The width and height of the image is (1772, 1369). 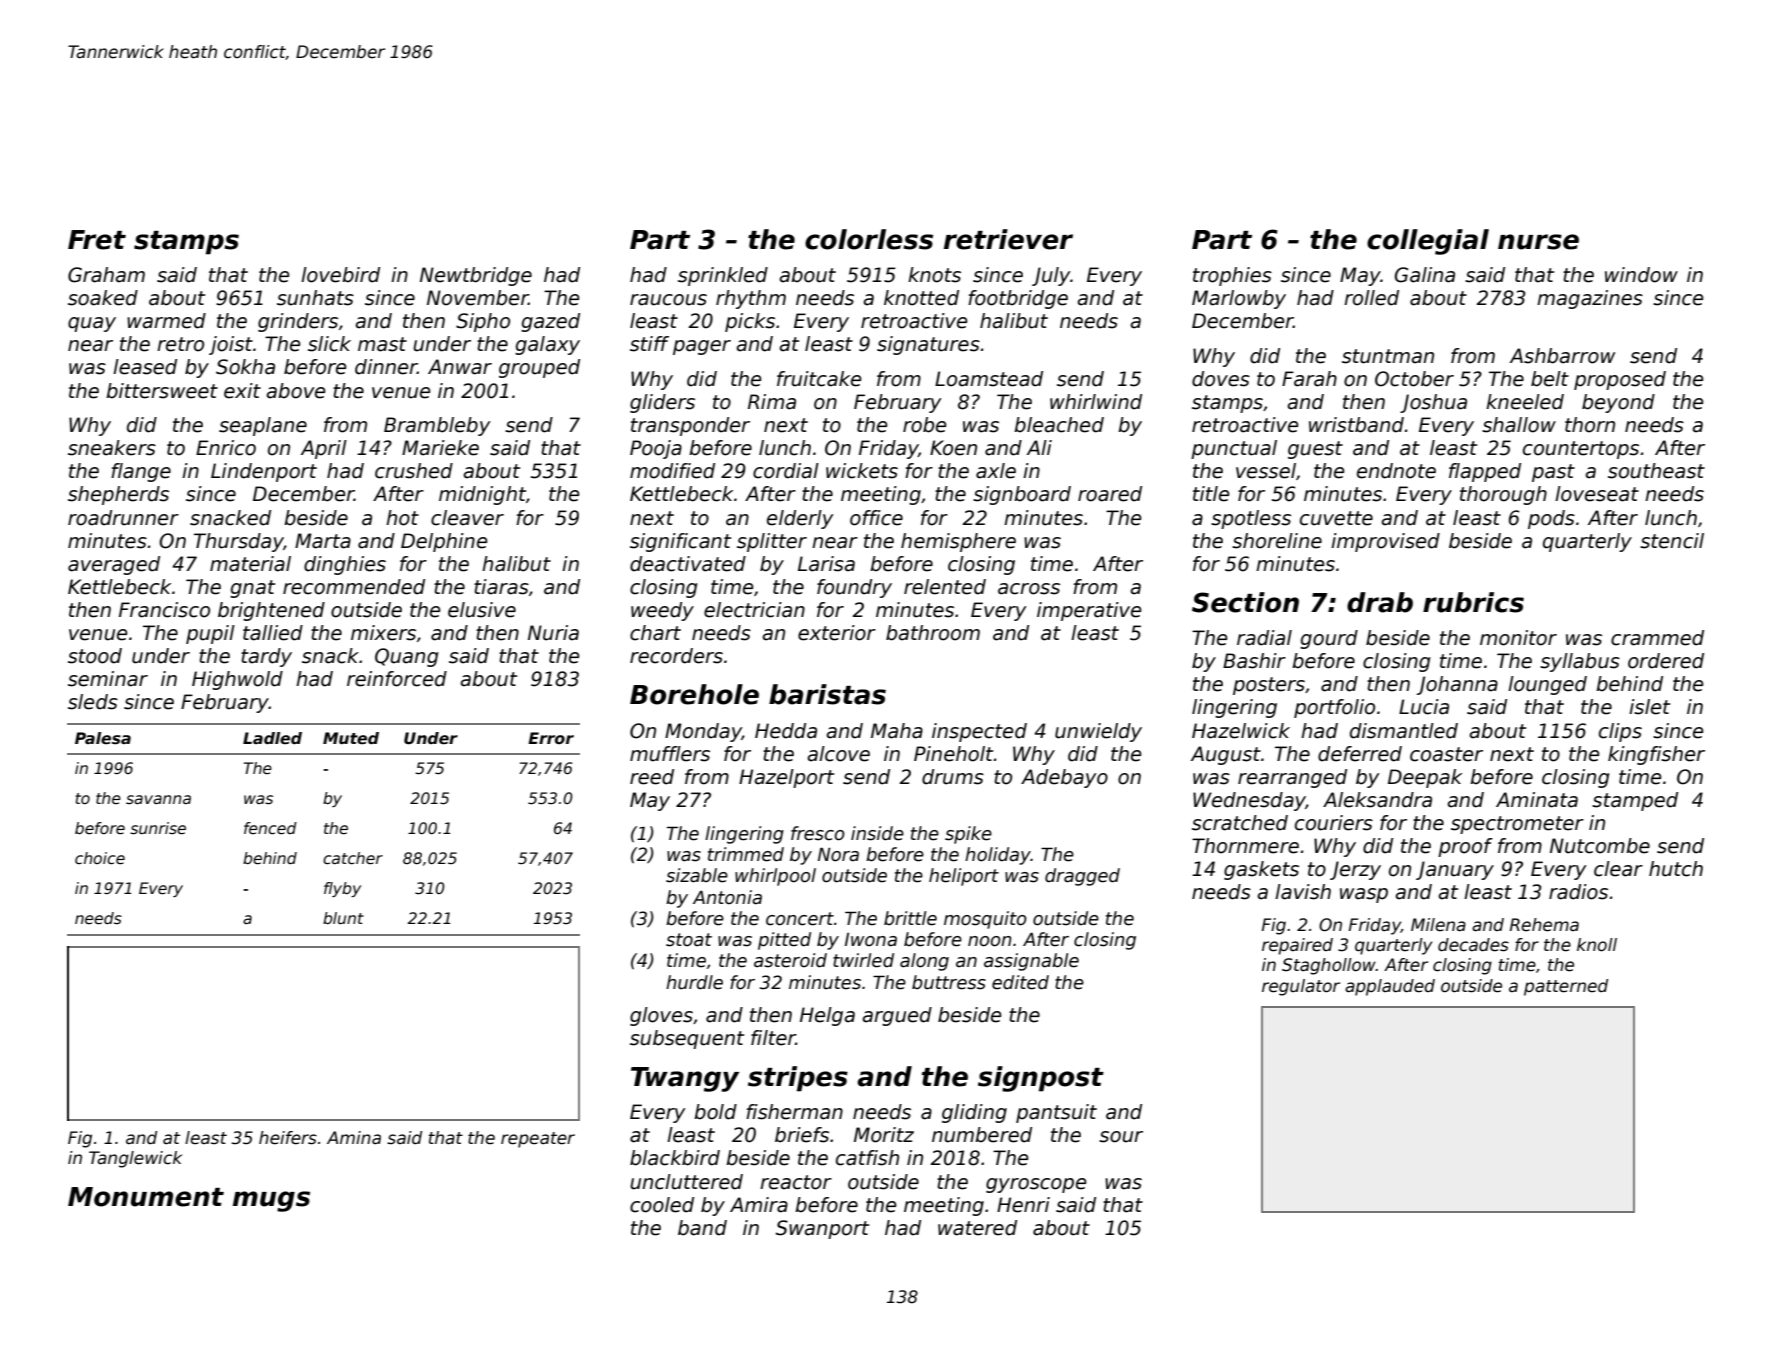 What do you see at coordinates (97, 240) in the image?
I see `Fret` at bounding box center [97, 240].
